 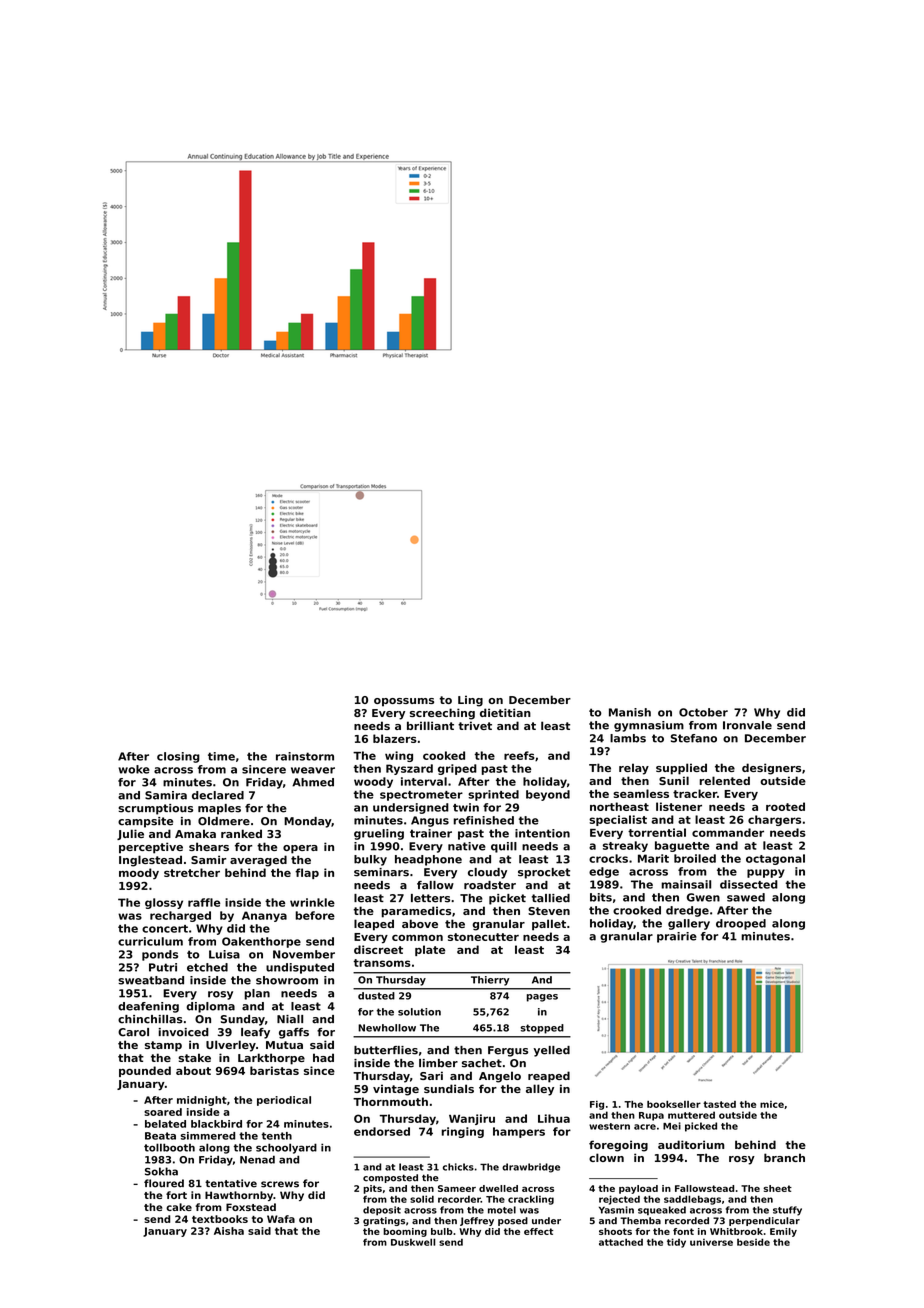 What do you see at coordinates (413, 1242) in the screenshot?
I see `Duskwell` at bounding box center [413, 1242].
